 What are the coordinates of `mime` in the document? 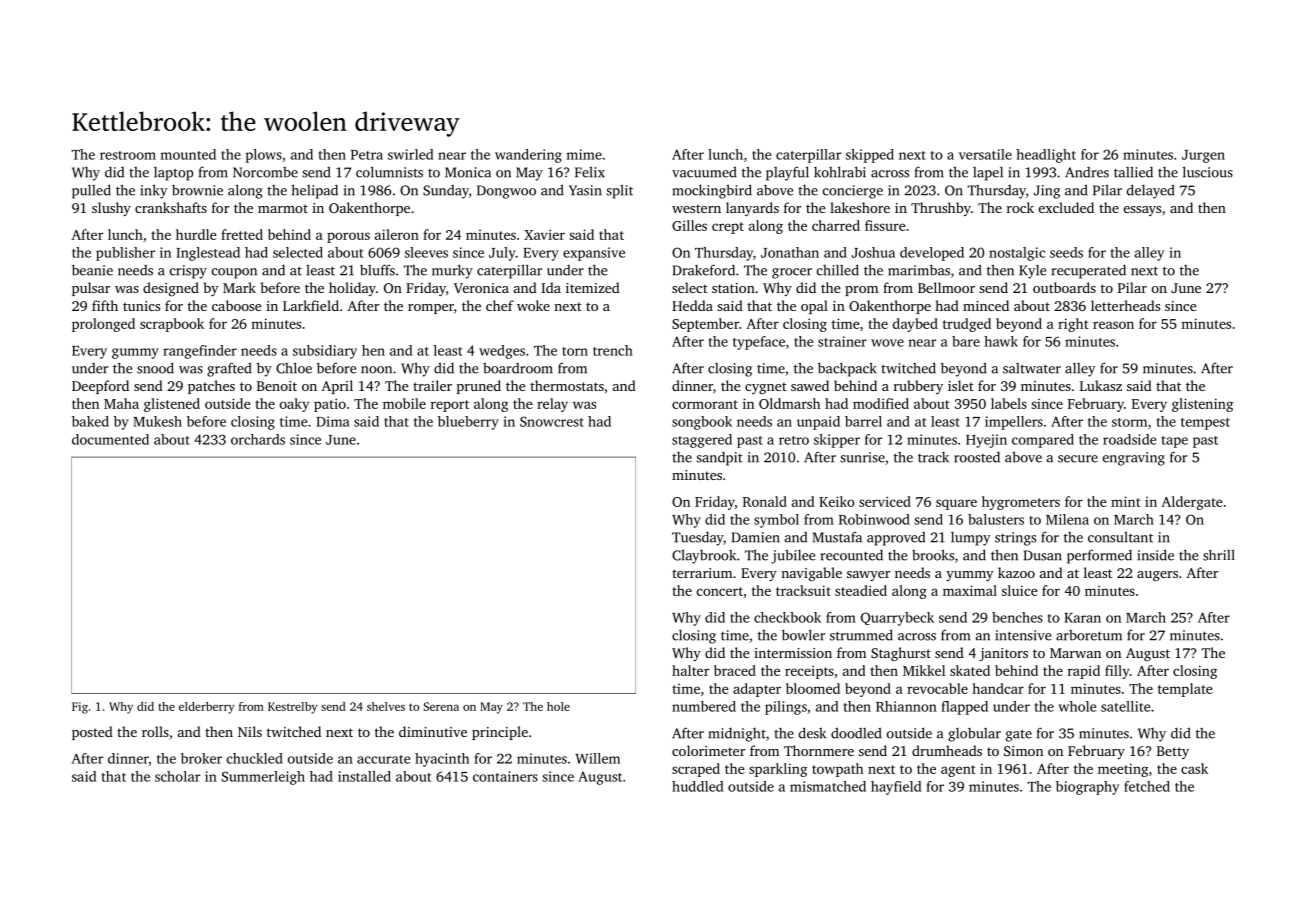 It's located at (584, 154).
